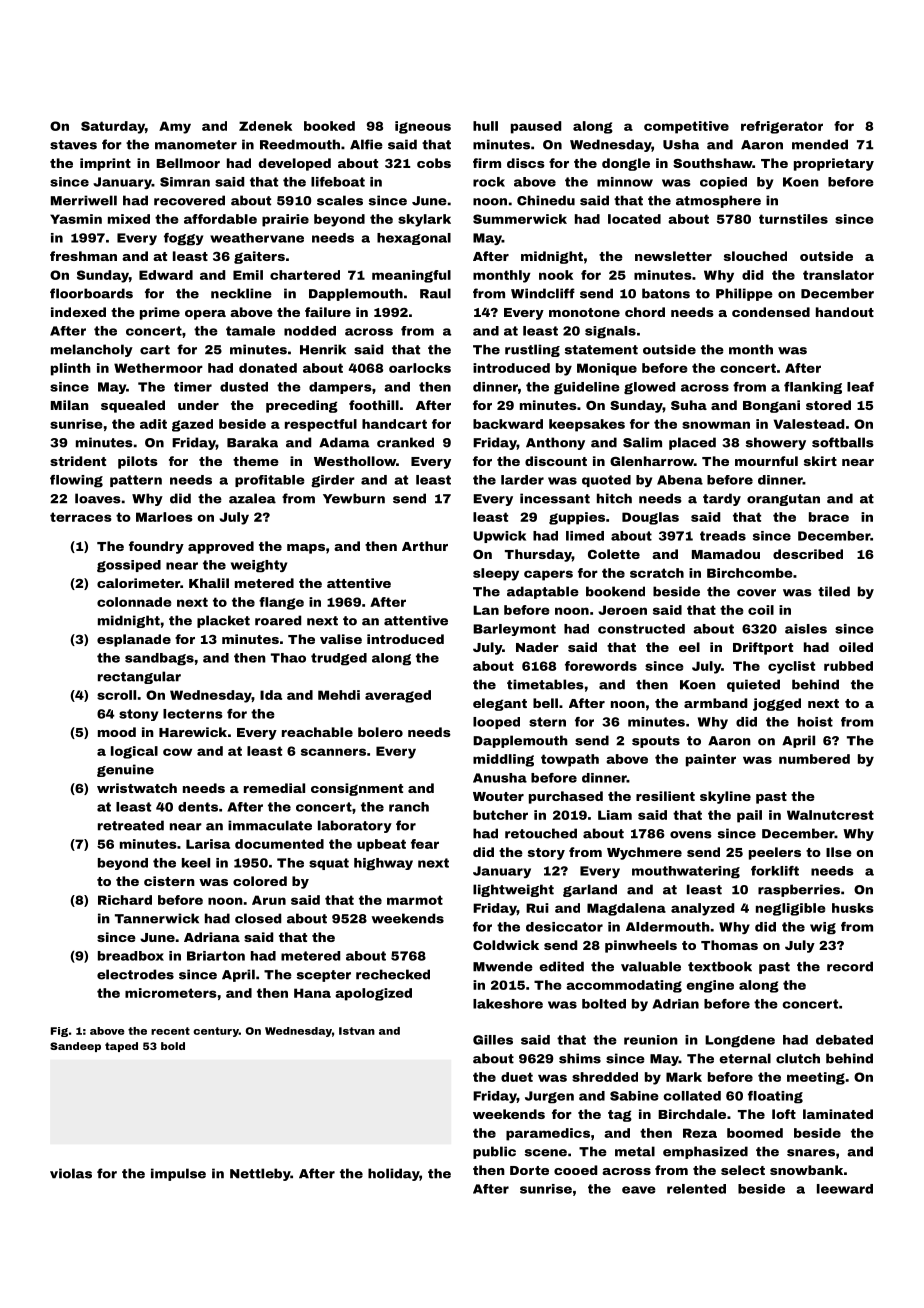  Describe the element at coordinates (536, 127) in the screenshot. I see `paused` at that location.
